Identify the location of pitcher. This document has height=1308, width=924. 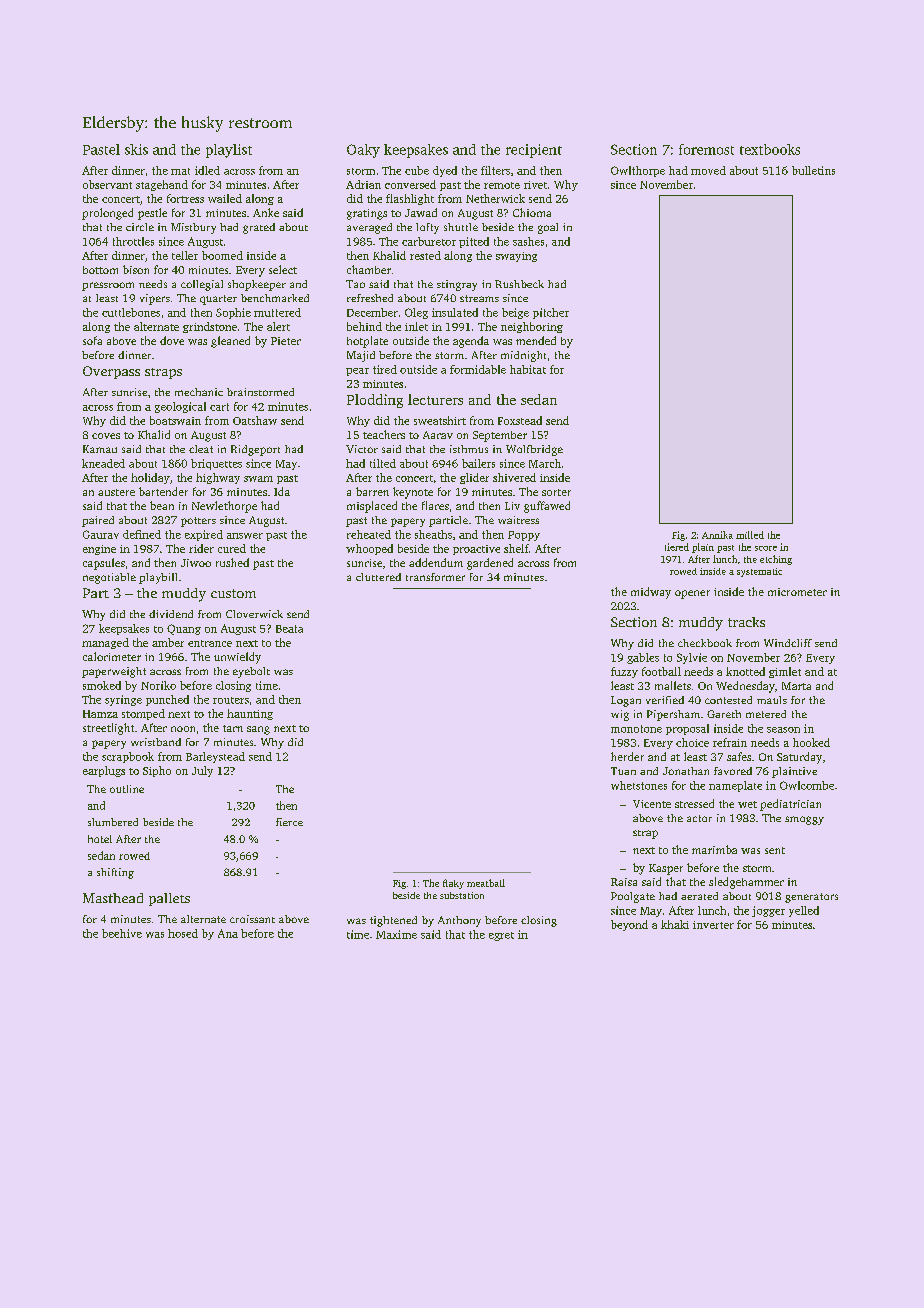
(551, 313).
